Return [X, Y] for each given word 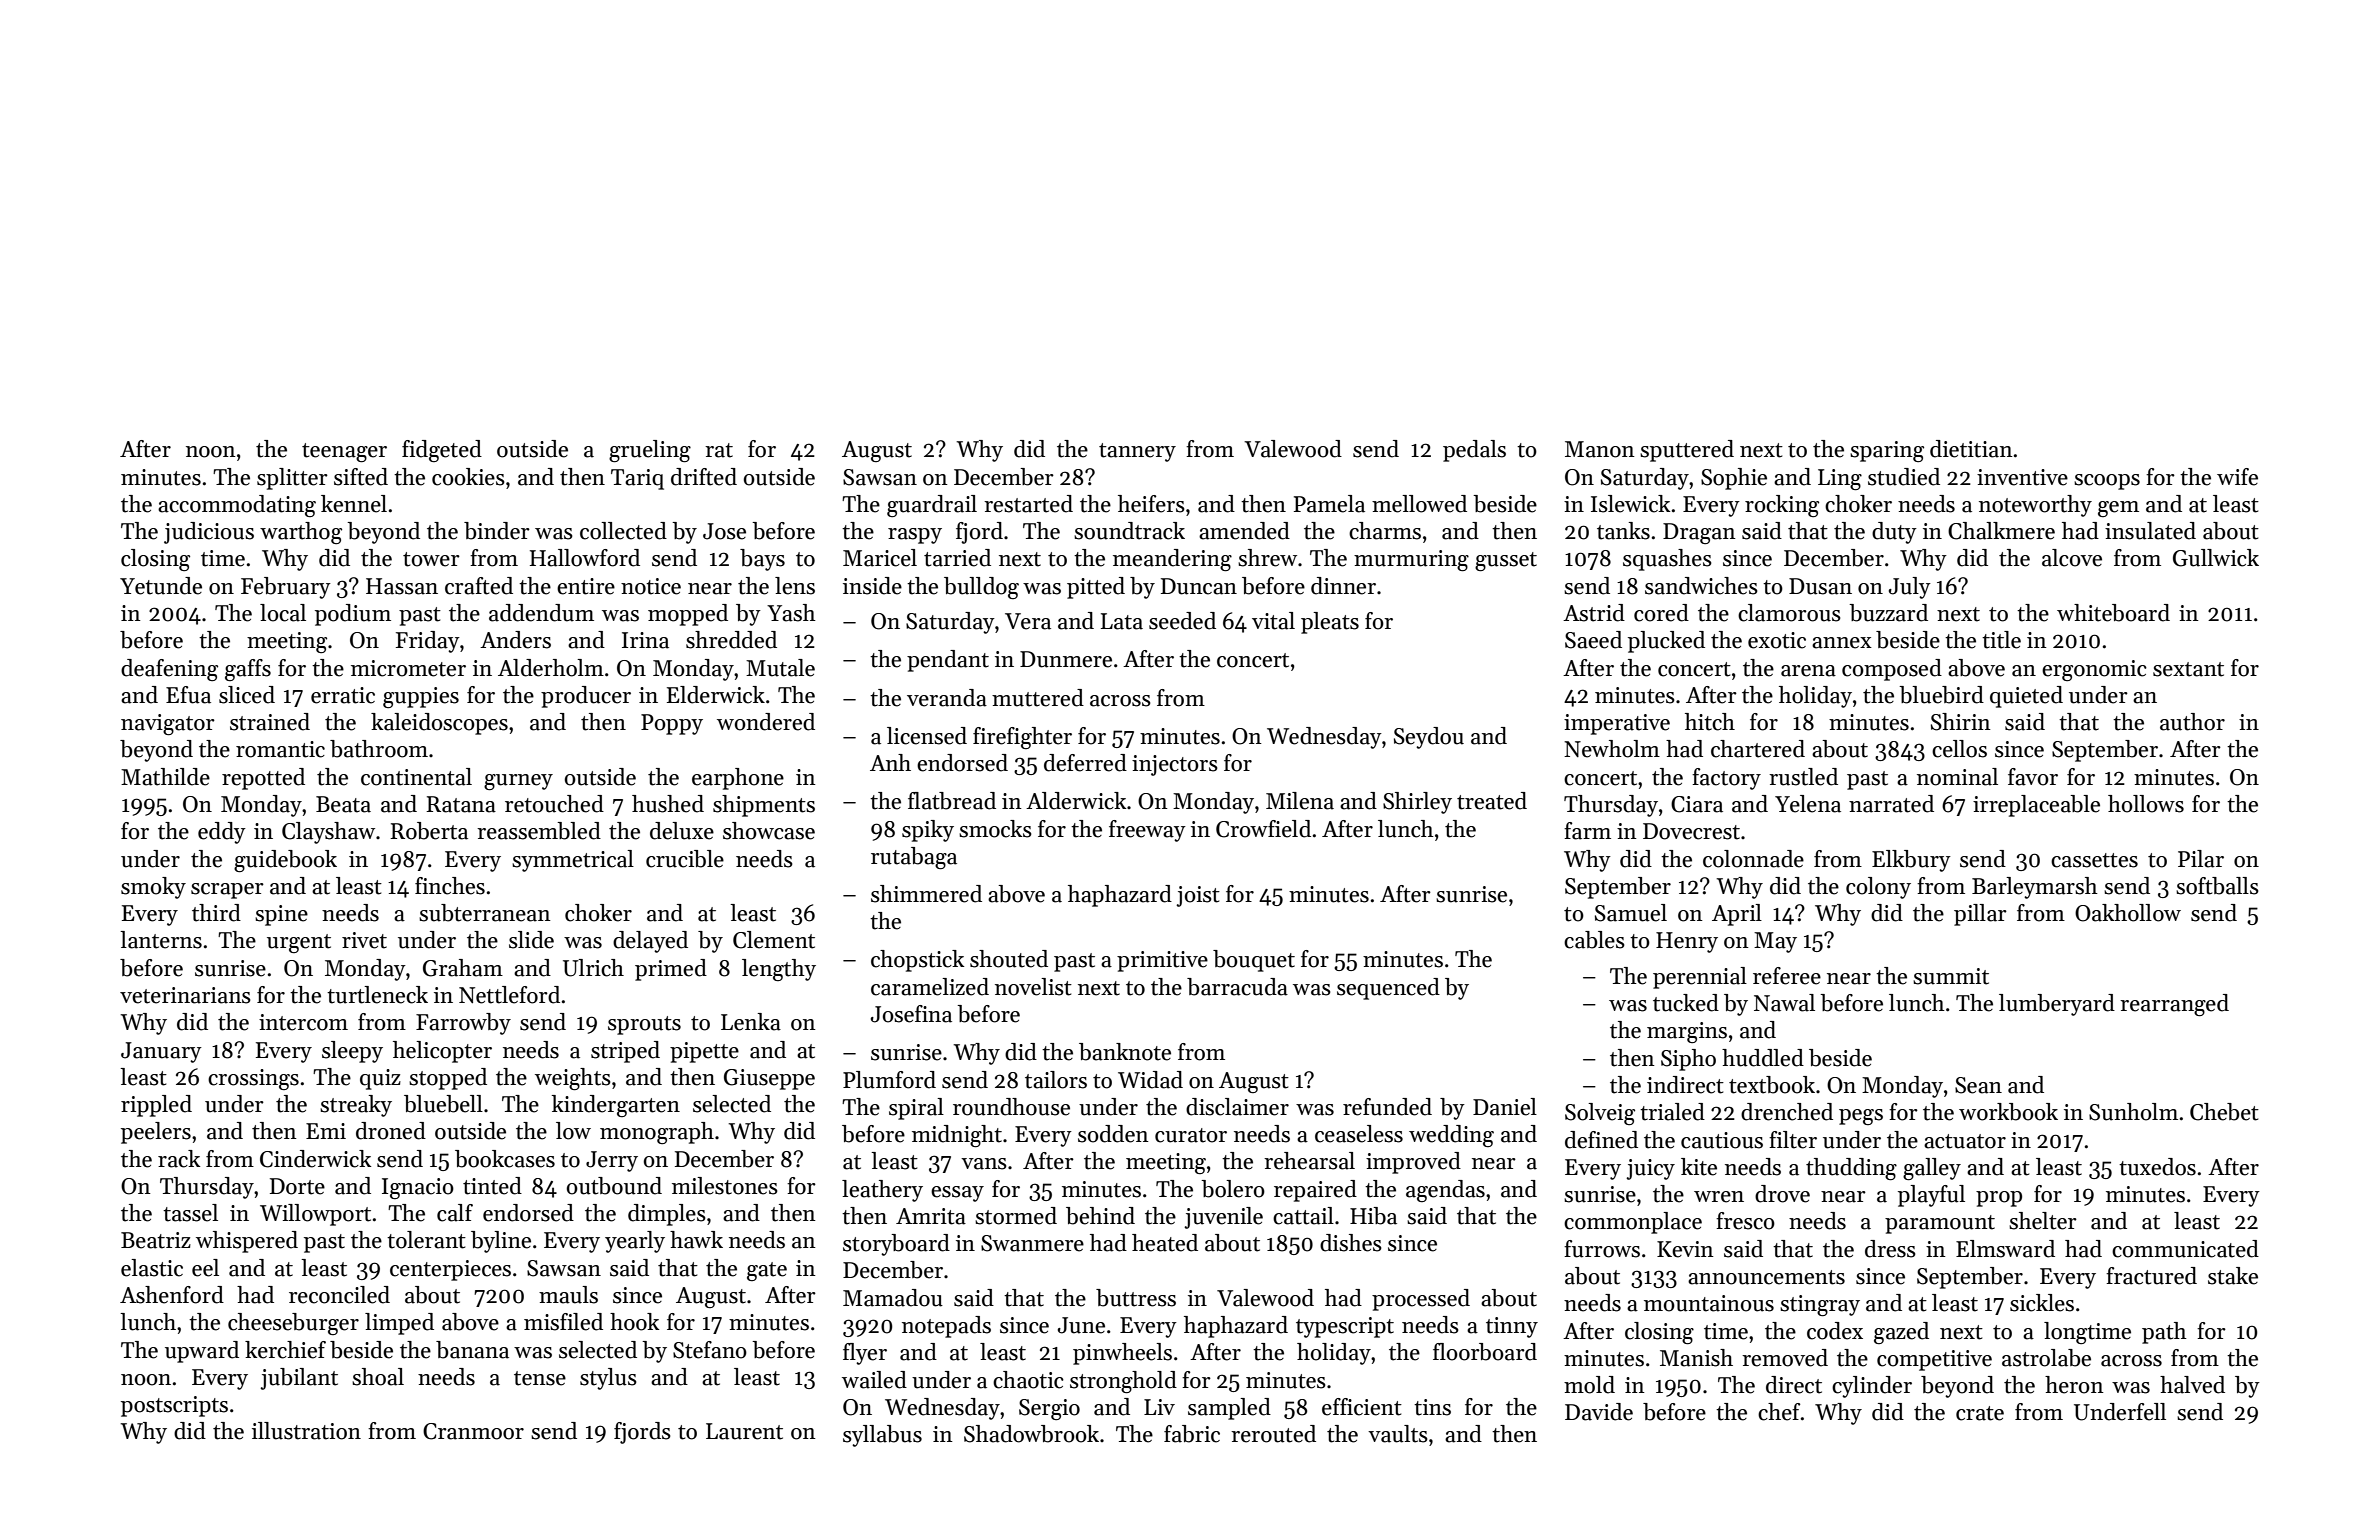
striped [625, 1052]
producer [586, 697]
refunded [1387, 1107]
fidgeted [442, 451]
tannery [1137, 452]
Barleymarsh [2035, 888]
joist [1198, 896]
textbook [1772, 1085]
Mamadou [893, 1298]
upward [202, 1352]
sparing [1887, 451]
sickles [2042, 1303]
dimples [667, 1215]
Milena [1300, 801]
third [216, 913]
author [2192, 722]
